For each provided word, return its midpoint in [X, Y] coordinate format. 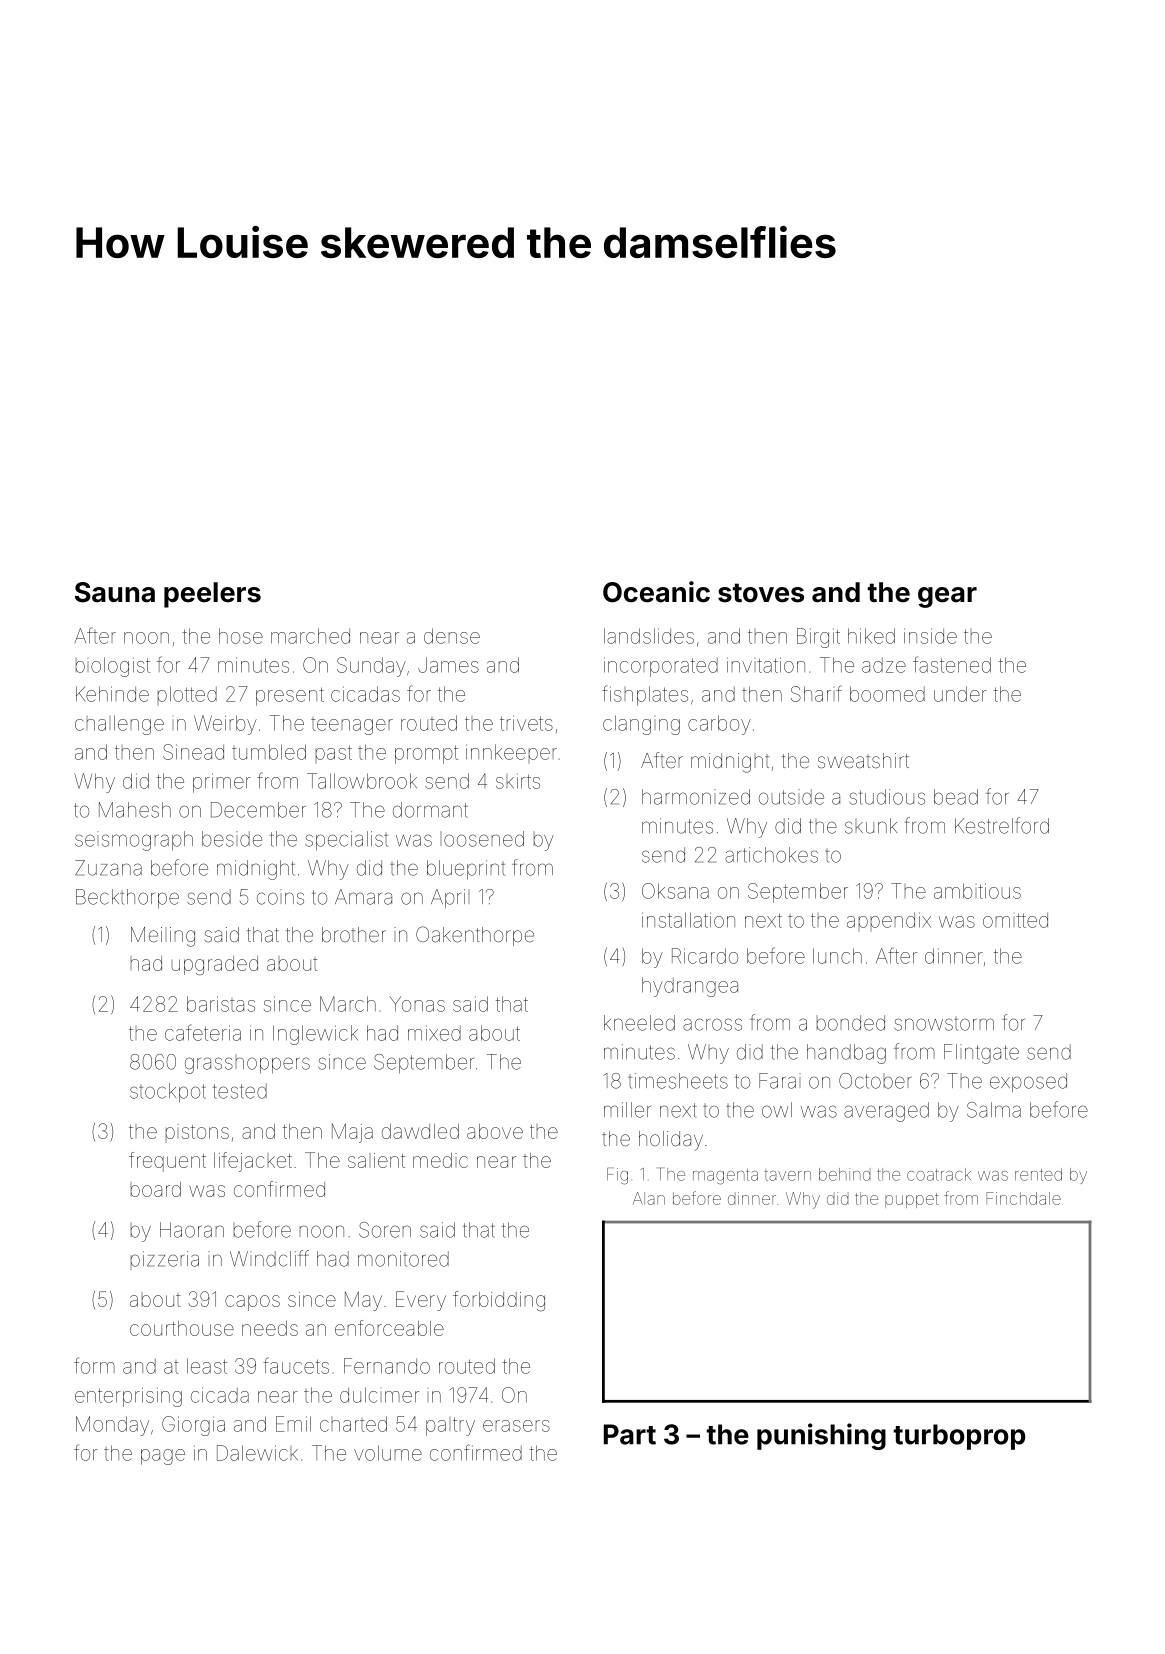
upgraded [215, 965]
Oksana [675, 891]
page [163, 1457]
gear [947, 597]
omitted [1015, 920]
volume [388, 1453]
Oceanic [656, 592]
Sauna [115, 592]
